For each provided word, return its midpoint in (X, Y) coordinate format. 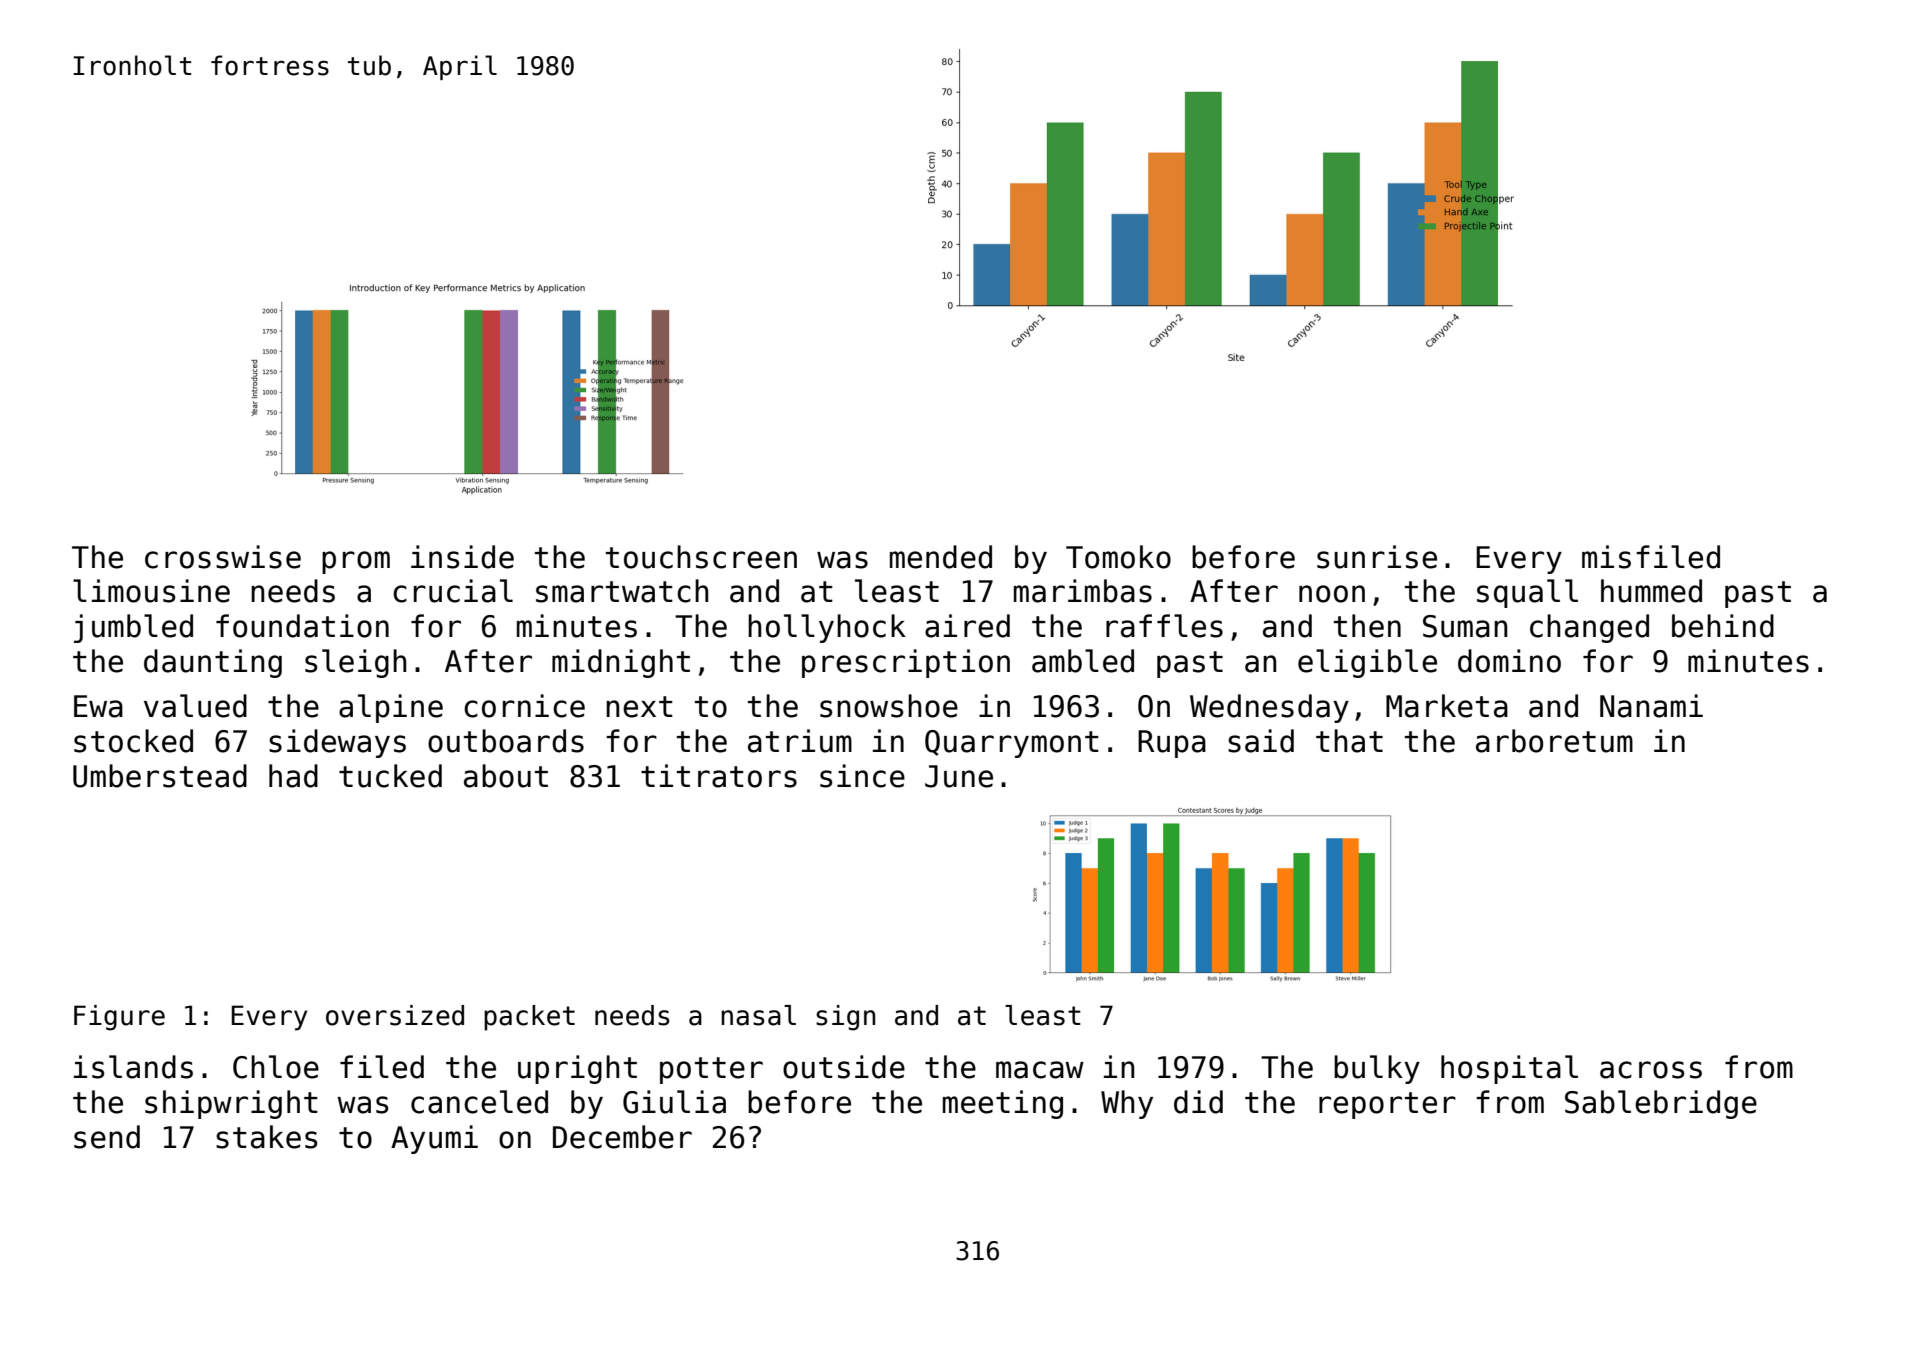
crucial (453, 591)
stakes (266, 1137)
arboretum (1554, 741)
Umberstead (160, 776)
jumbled (133, 628)
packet (529, 1018)
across (1651, 1070)
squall (1527, 593)
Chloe (276, 1067)
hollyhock (827, 628)
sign (845, 1018)
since (862, 776)
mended (941, 557)
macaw (1040, 1070)
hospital (1509, 1069)
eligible (1367, 663)
